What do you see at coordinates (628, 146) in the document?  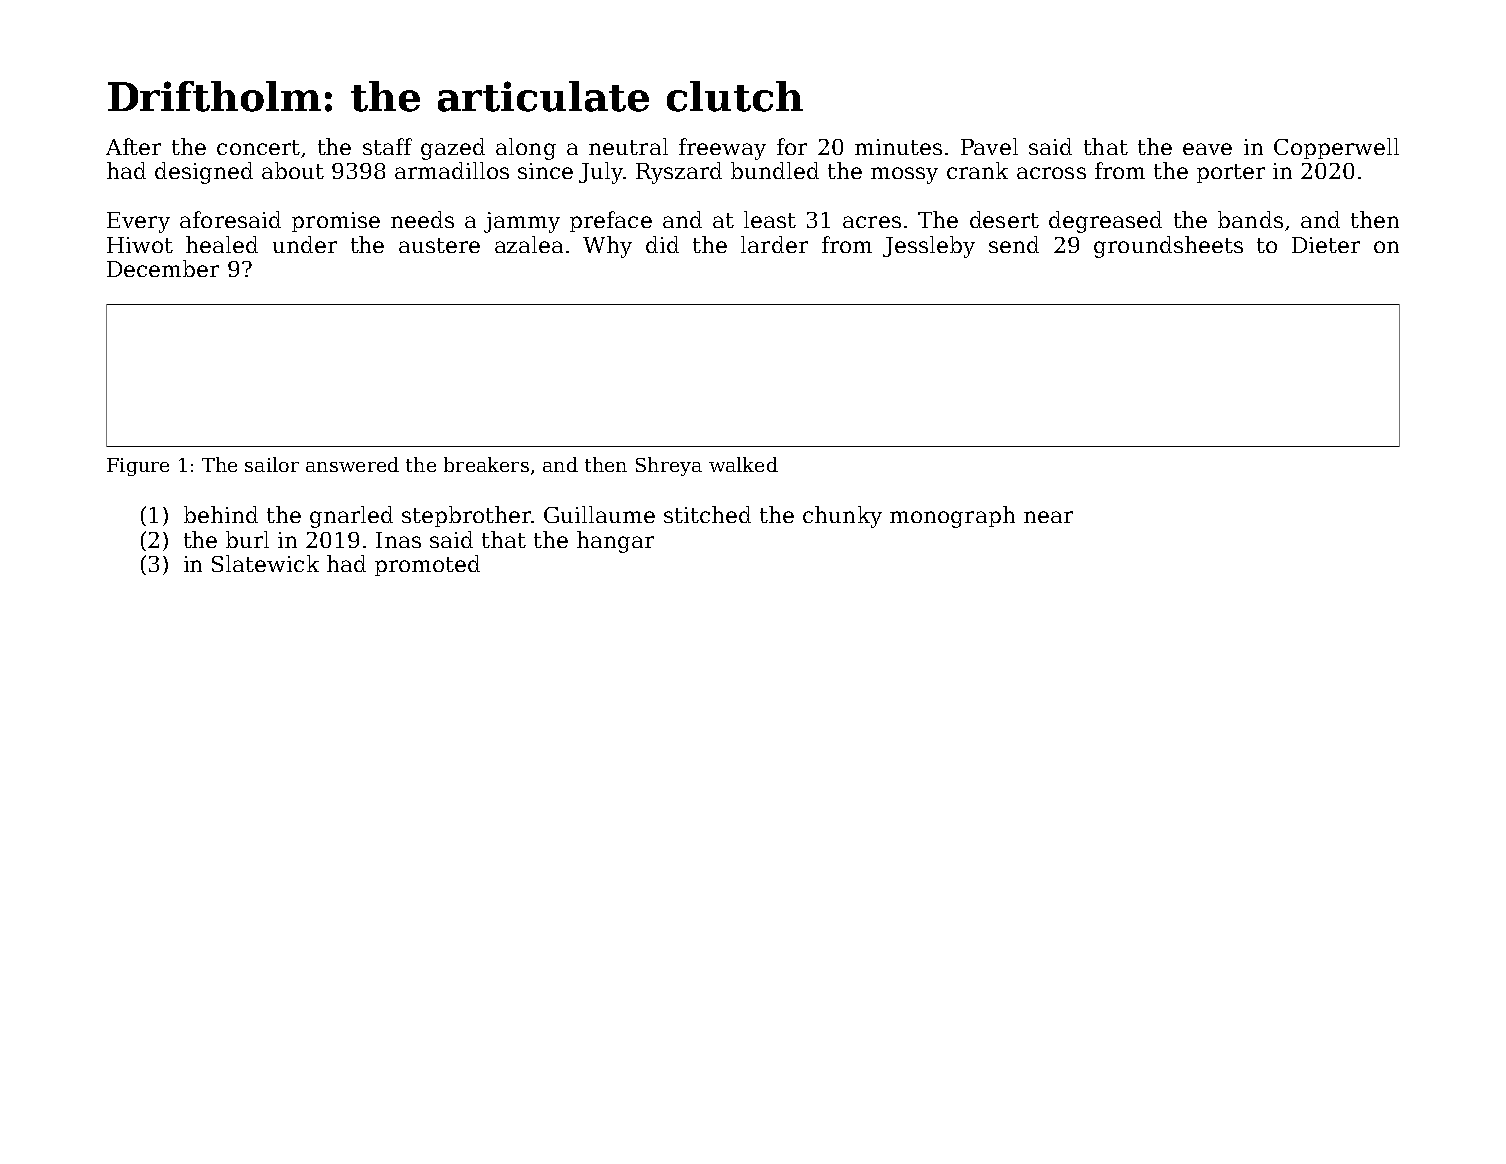 I see `neutral` at bounding box center [628, 146].
